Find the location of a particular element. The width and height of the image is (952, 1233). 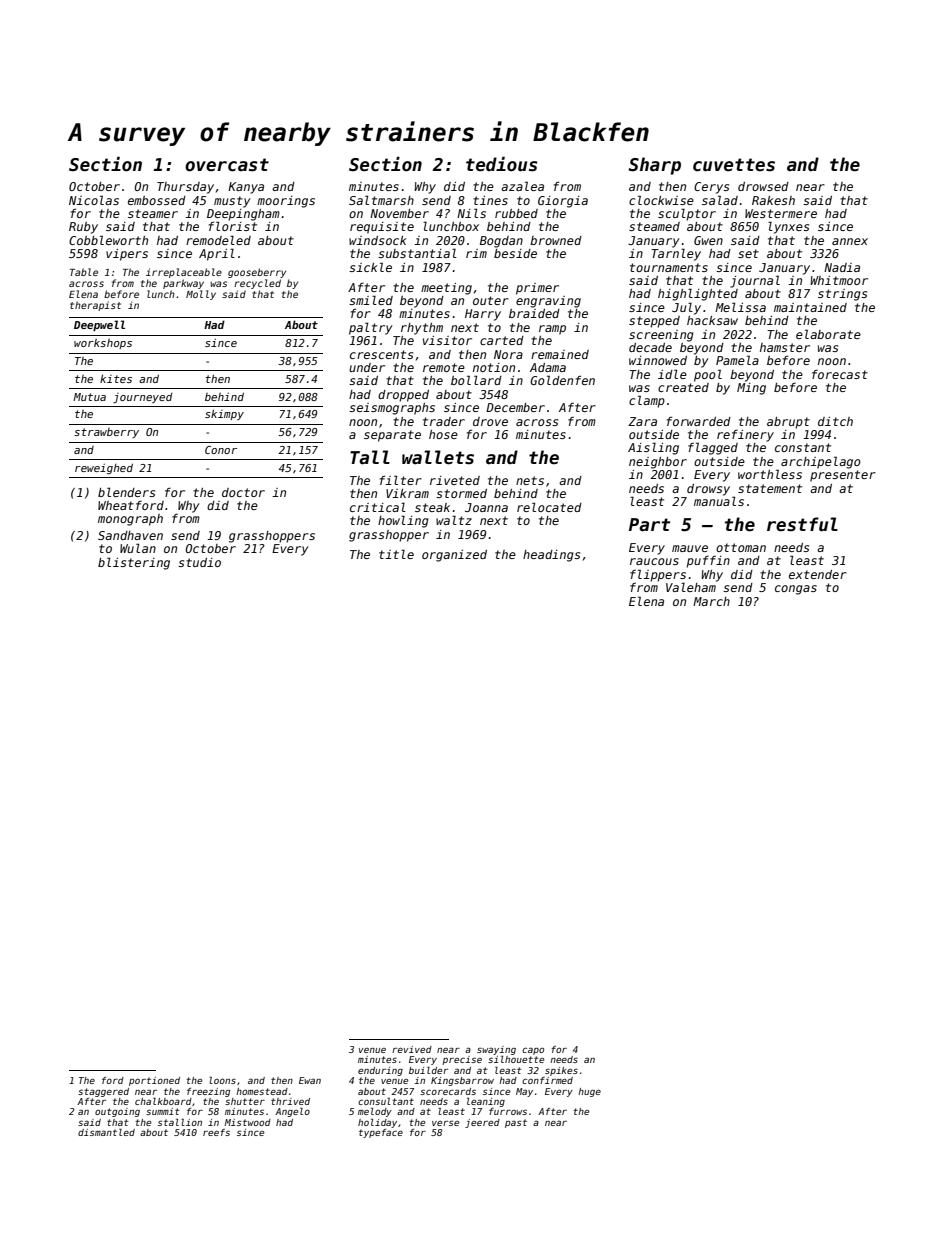

browned is located at coordinates (556, 240).
